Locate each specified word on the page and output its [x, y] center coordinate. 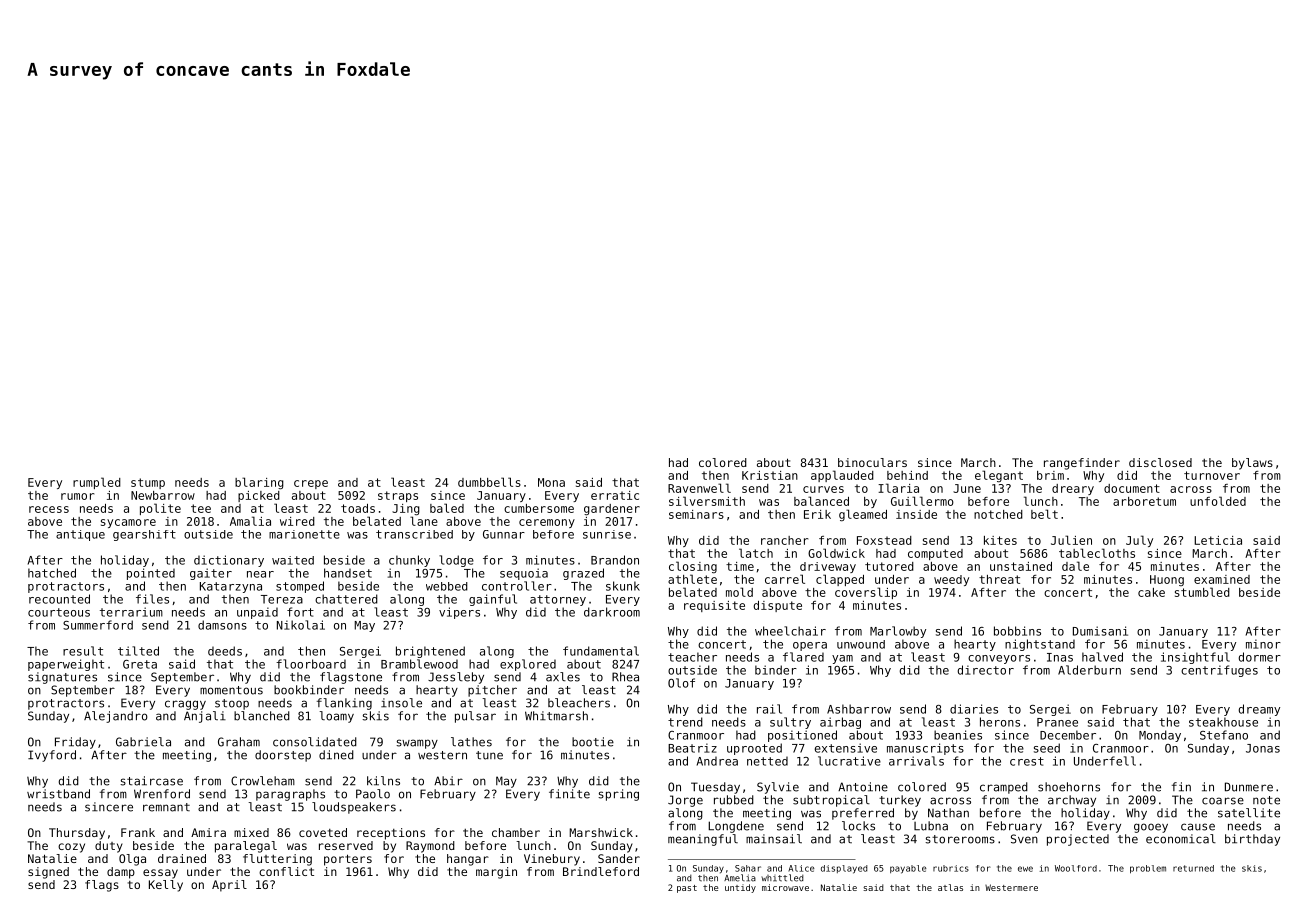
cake [1151, 592]
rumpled [97, 483]
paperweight [66, 665]
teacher [692, 657]
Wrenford [162, 794]
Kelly [166, 886]
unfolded [1218, 501]
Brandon [615, 560]
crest [1027, 761]
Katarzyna [231, 587]
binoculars [872, 462]
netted [767, 761]
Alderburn [1089, 670]
